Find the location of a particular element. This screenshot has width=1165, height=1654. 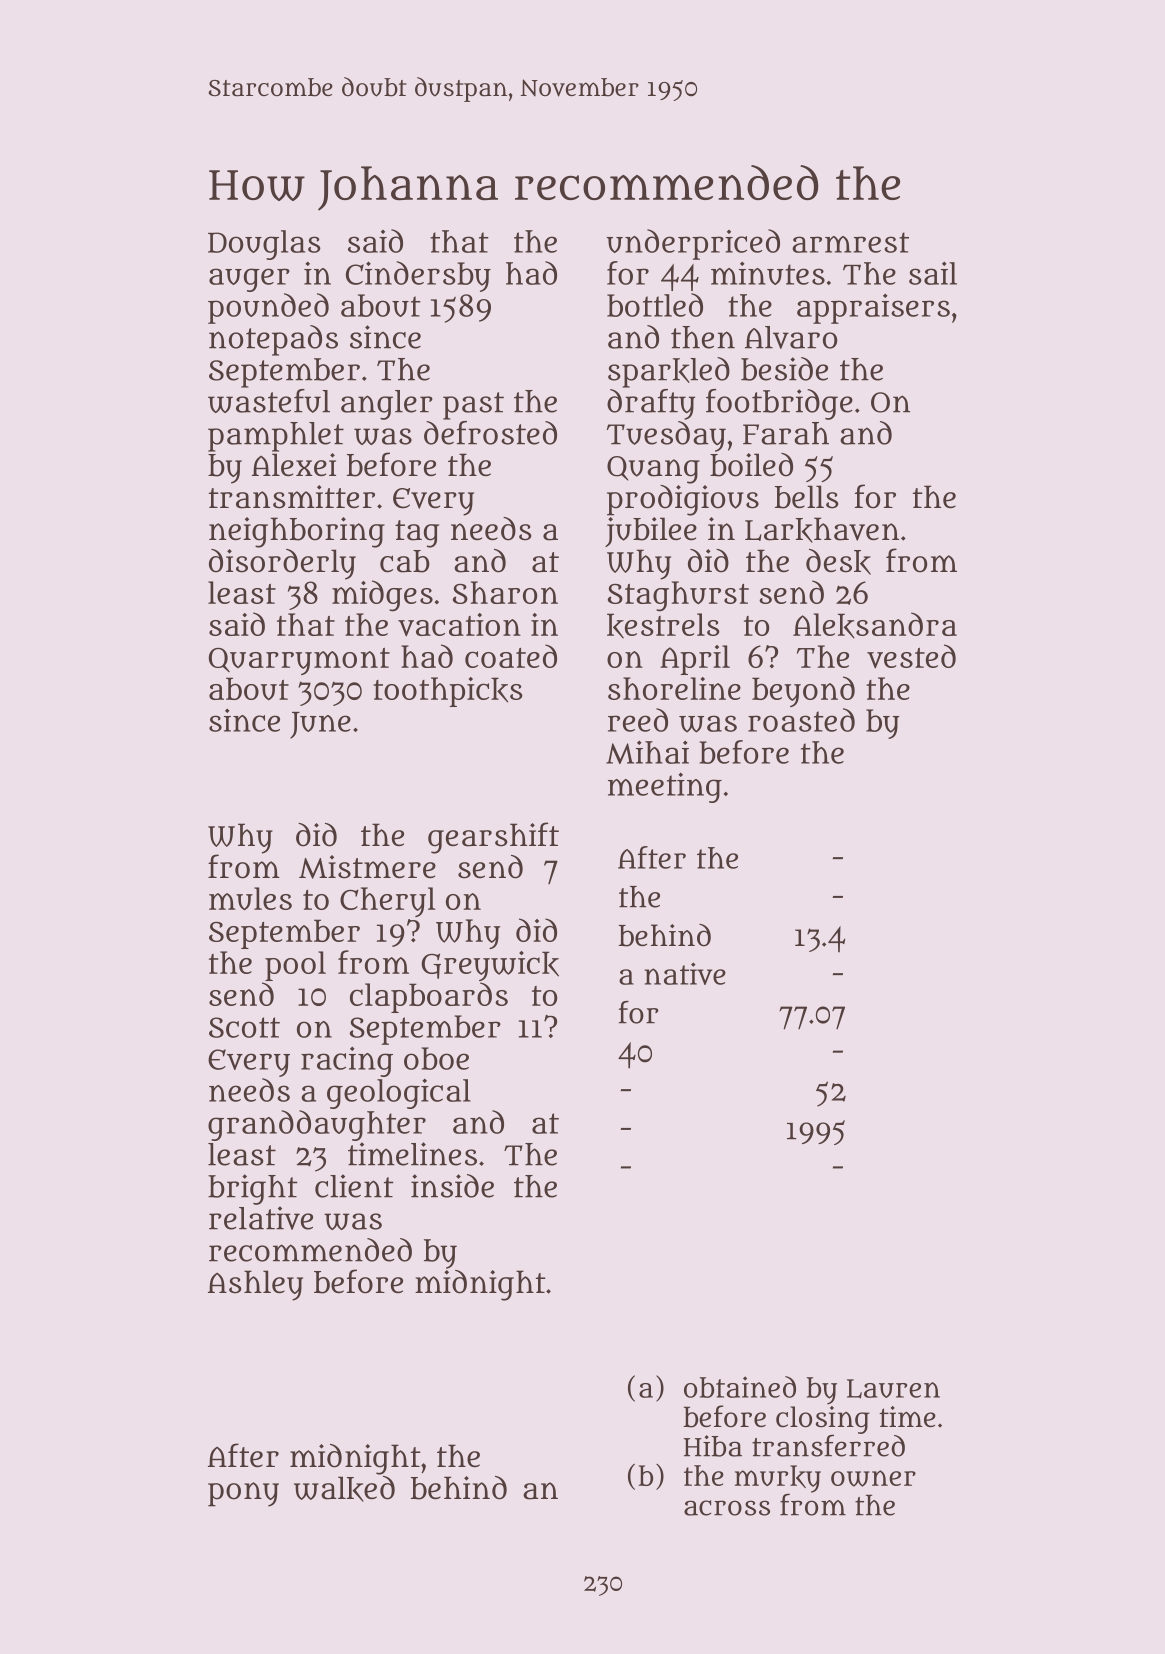

Ashley is located at coordinates (255, 1285).
